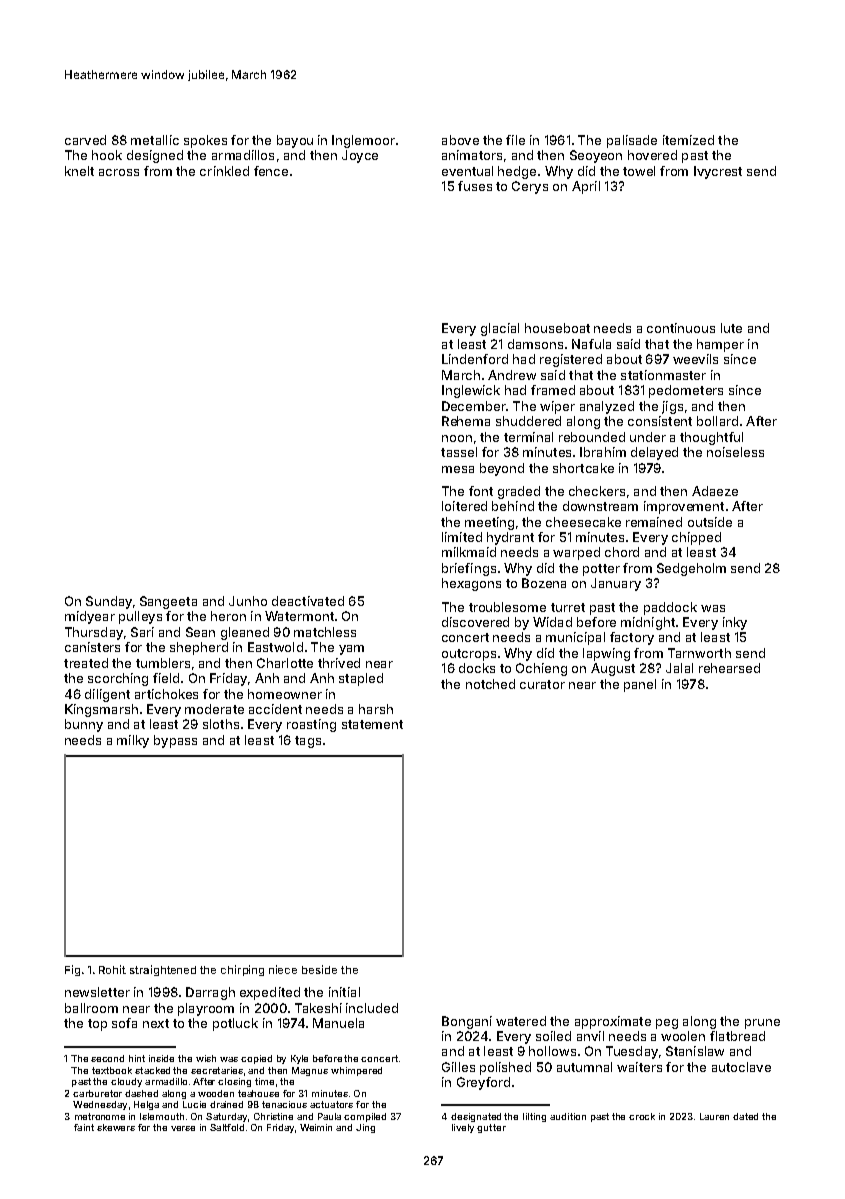 This screenshot has height=1199, width=845. What do you see at coordinates (92, 647) in the screenshot?
I see `canisters` at bounding box center [92, 647].
